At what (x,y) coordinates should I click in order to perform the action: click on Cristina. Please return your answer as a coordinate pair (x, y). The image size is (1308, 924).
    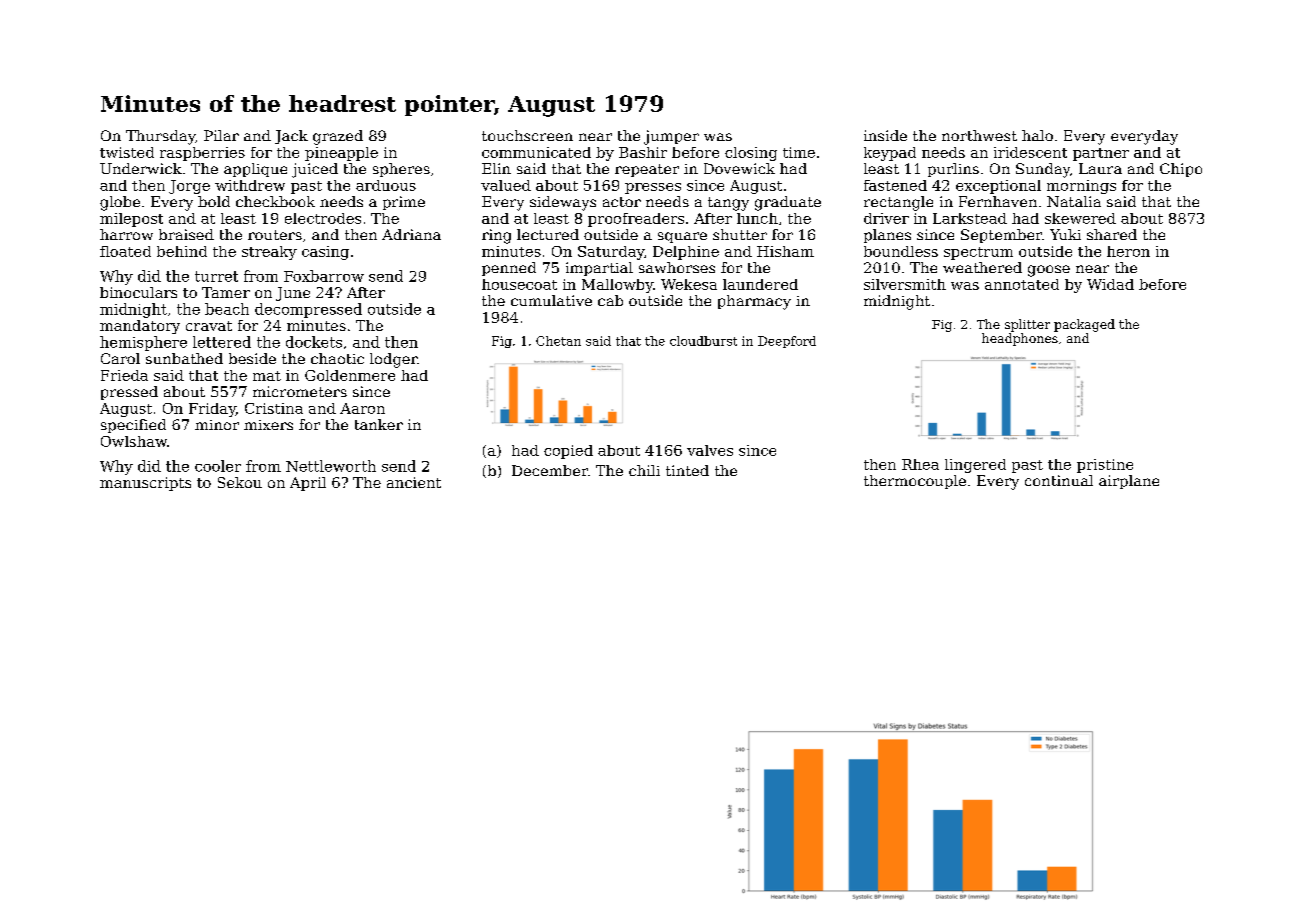
    Looking at the image, I should click on (274, 408).
